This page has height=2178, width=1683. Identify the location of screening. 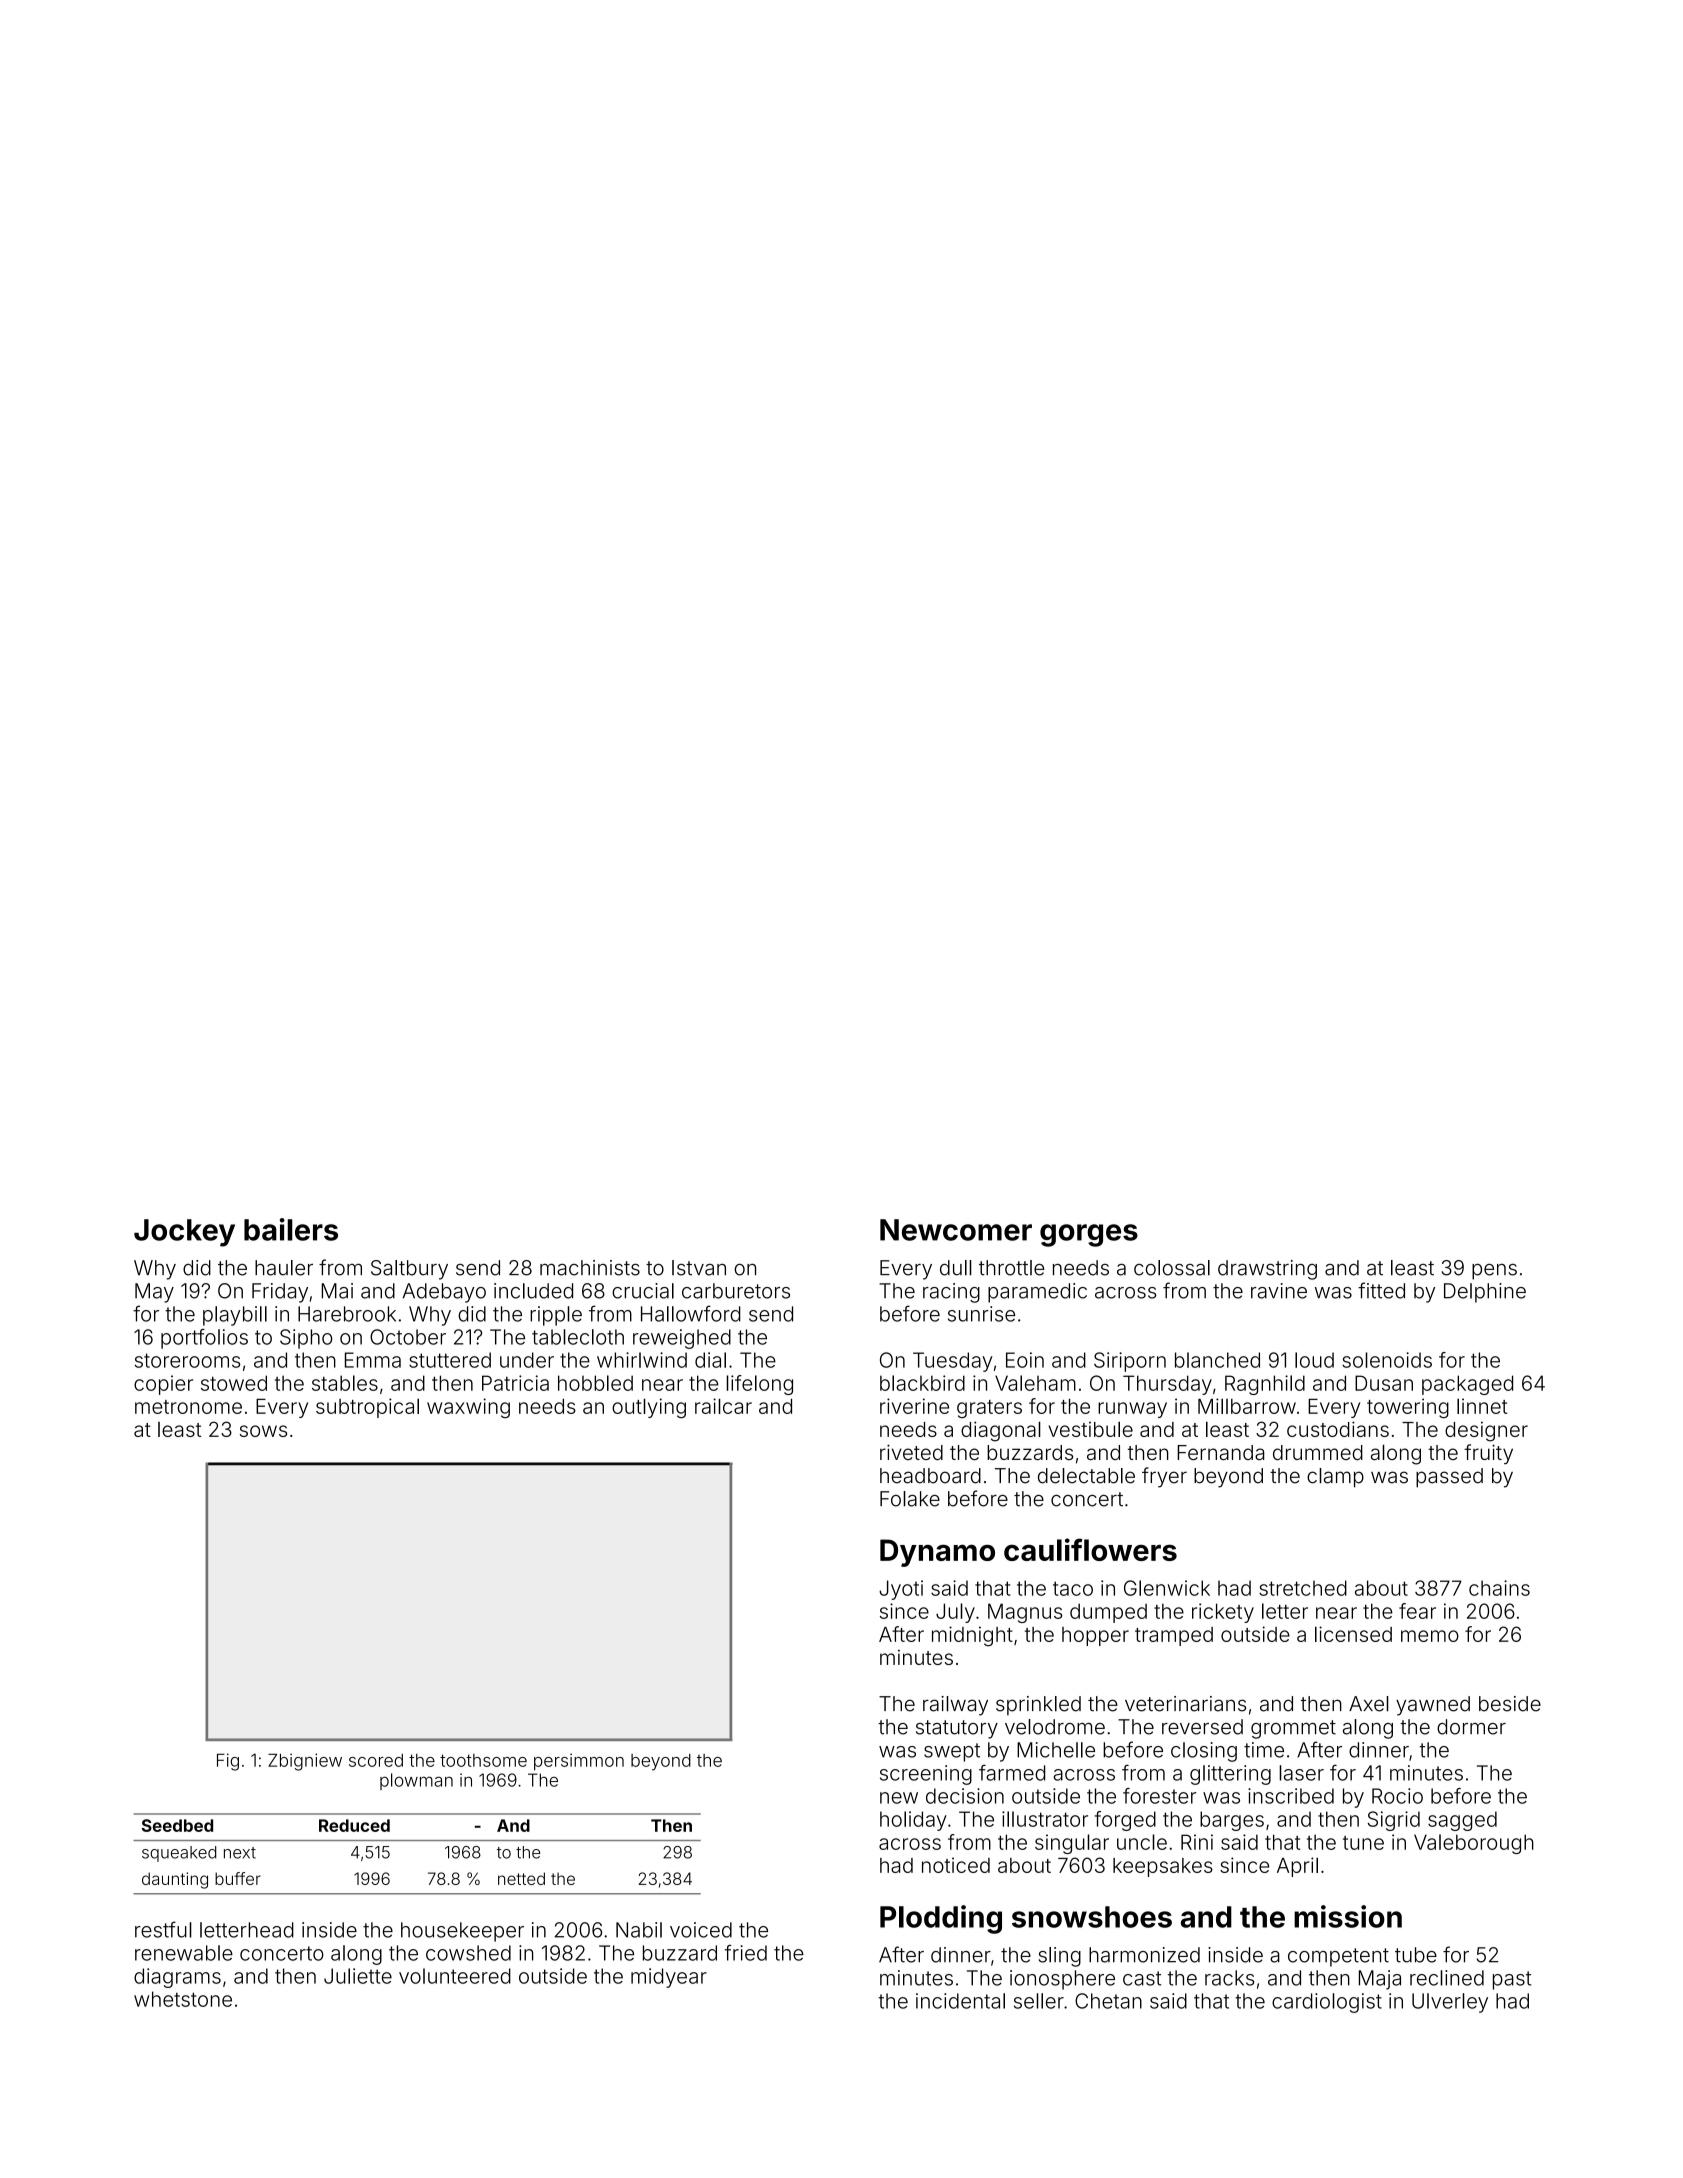
(926, 1775).
